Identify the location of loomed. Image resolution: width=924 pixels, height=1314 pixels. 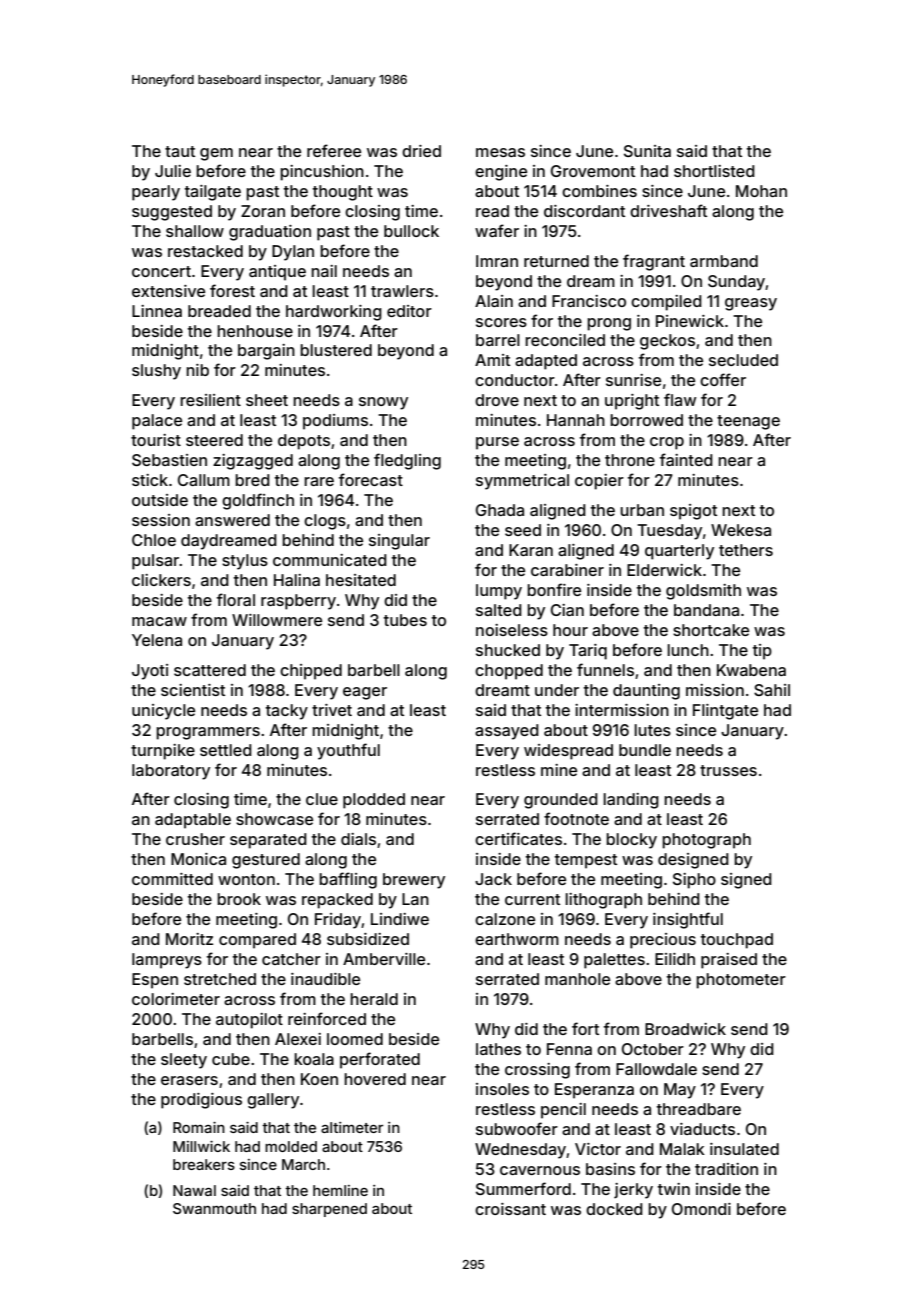
(355, 1039).
